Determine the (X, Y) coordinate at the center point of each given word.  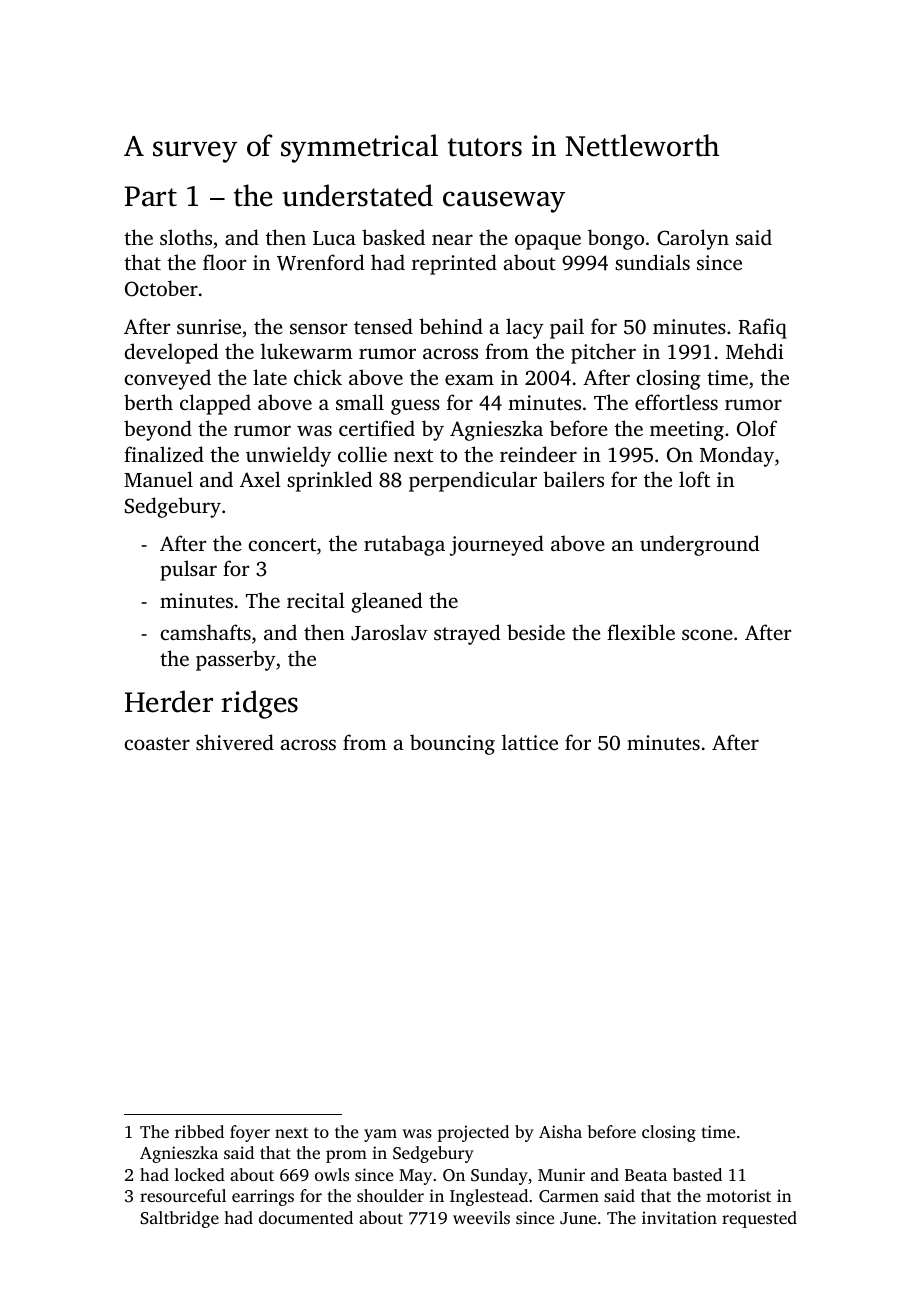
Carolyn (693, 239)
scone (707, 634)
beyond (158, 430)
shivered (235, 742)
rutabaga (404, 545)
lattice (530, 742)
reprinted (454, 264)
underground (699, 545)
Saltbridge (179, 1219)
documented (306, 1217)
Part (151, 196)
